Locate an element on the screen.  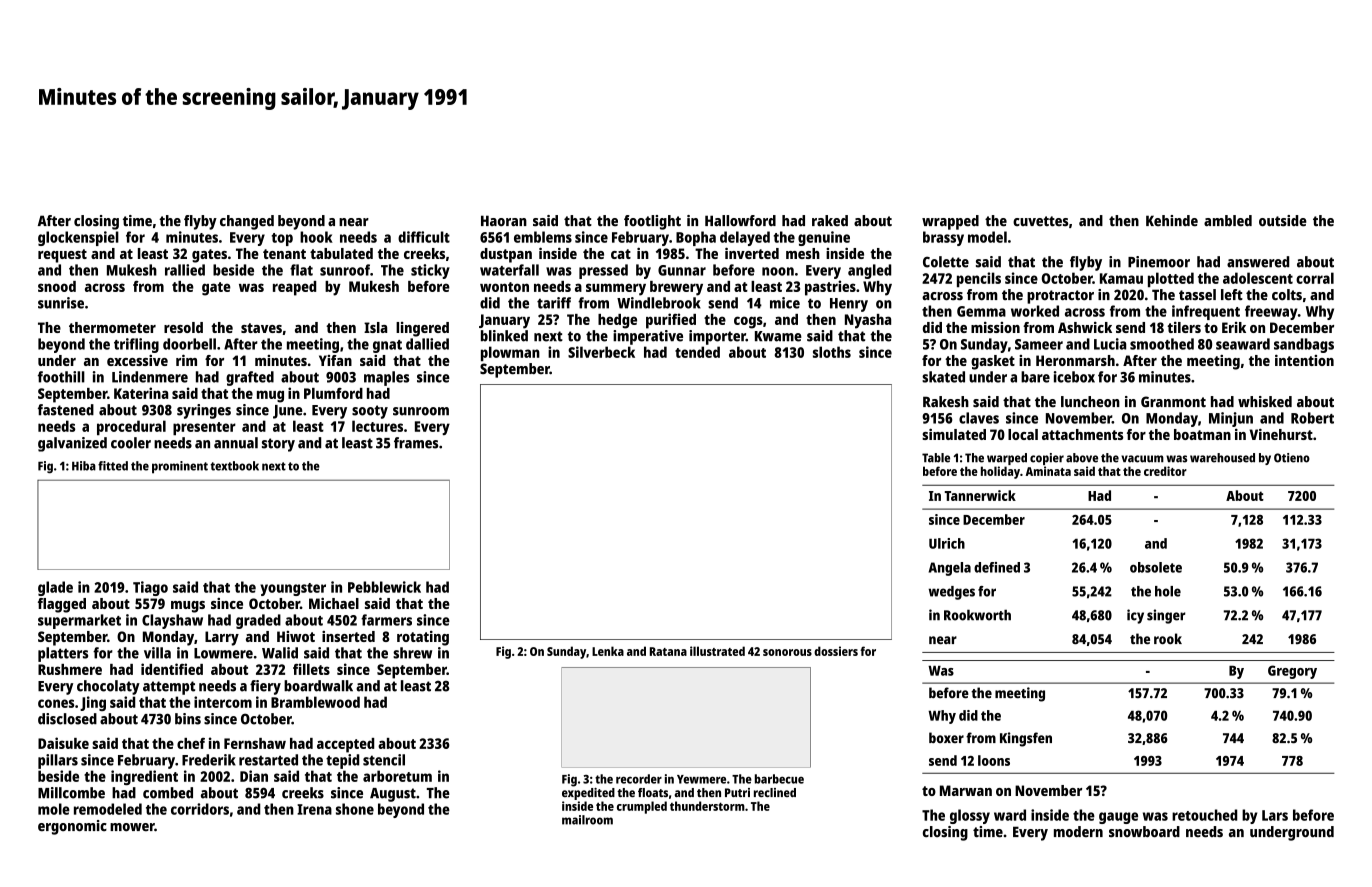
textbook is located at coordinates (234, 466).
